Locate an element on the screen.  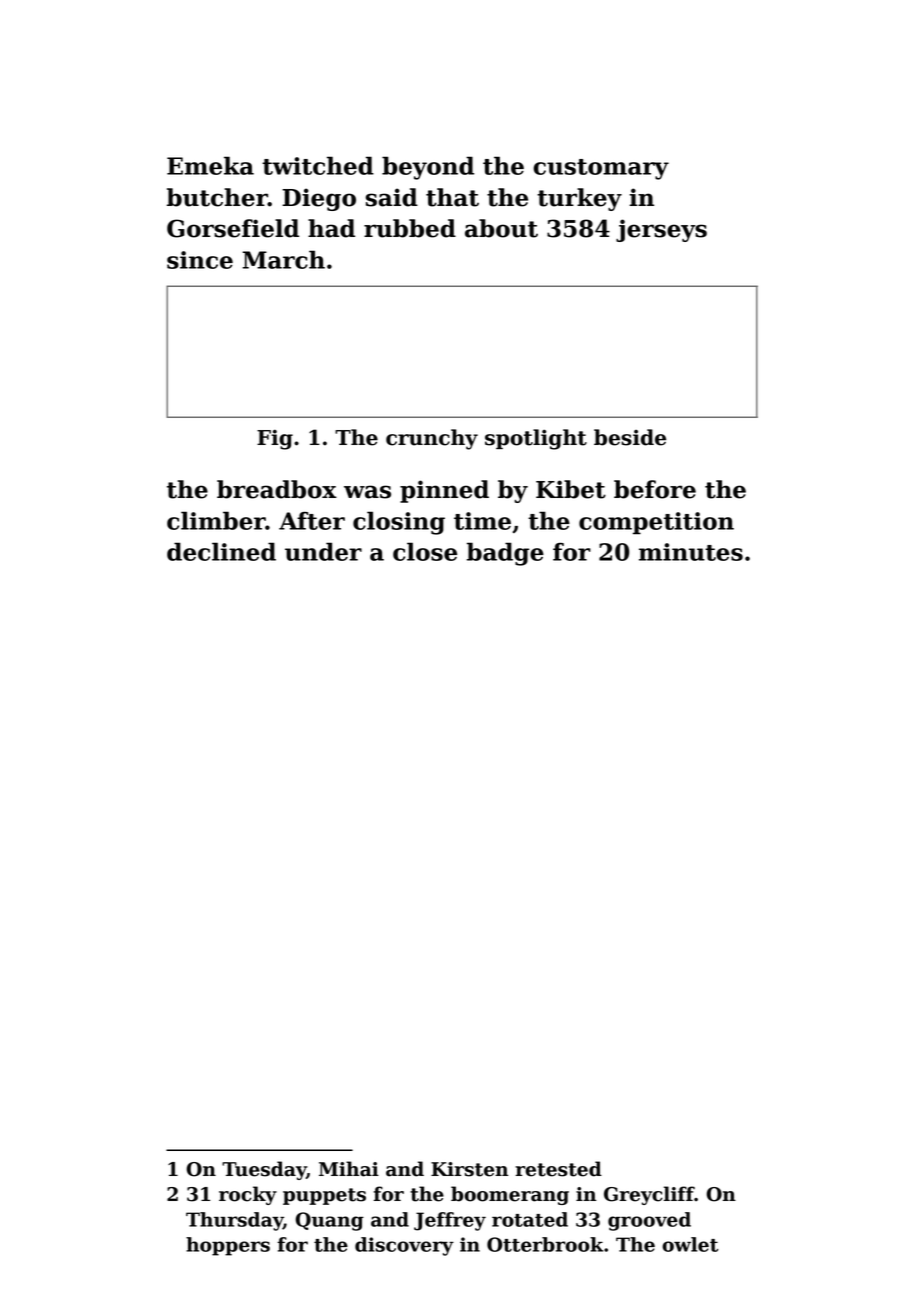
Tuesday is located at coordinates (264, 1170).
